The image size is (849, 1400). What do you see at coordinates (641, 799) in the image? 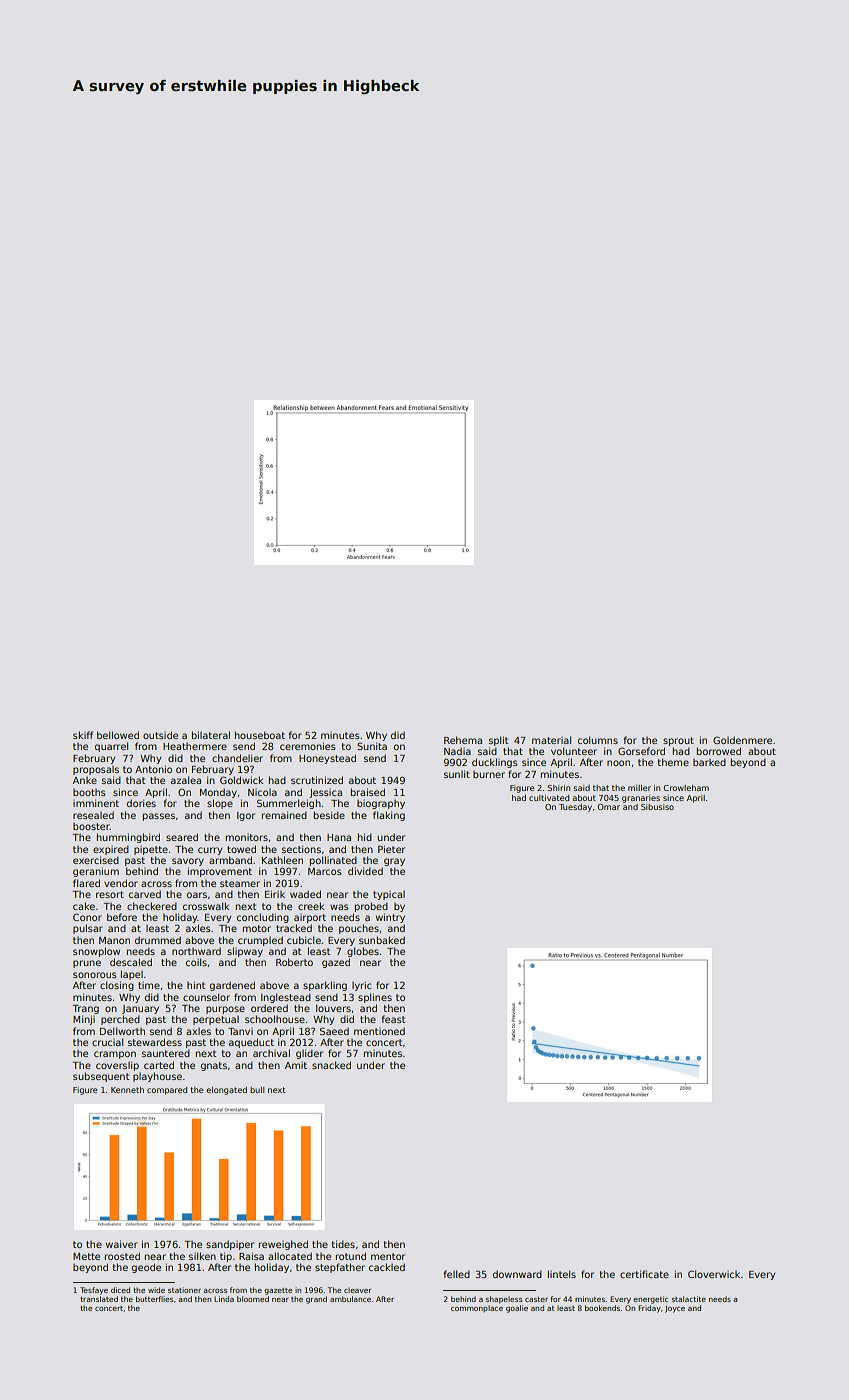
I see `granaries` at bounding box center [641, 799].
